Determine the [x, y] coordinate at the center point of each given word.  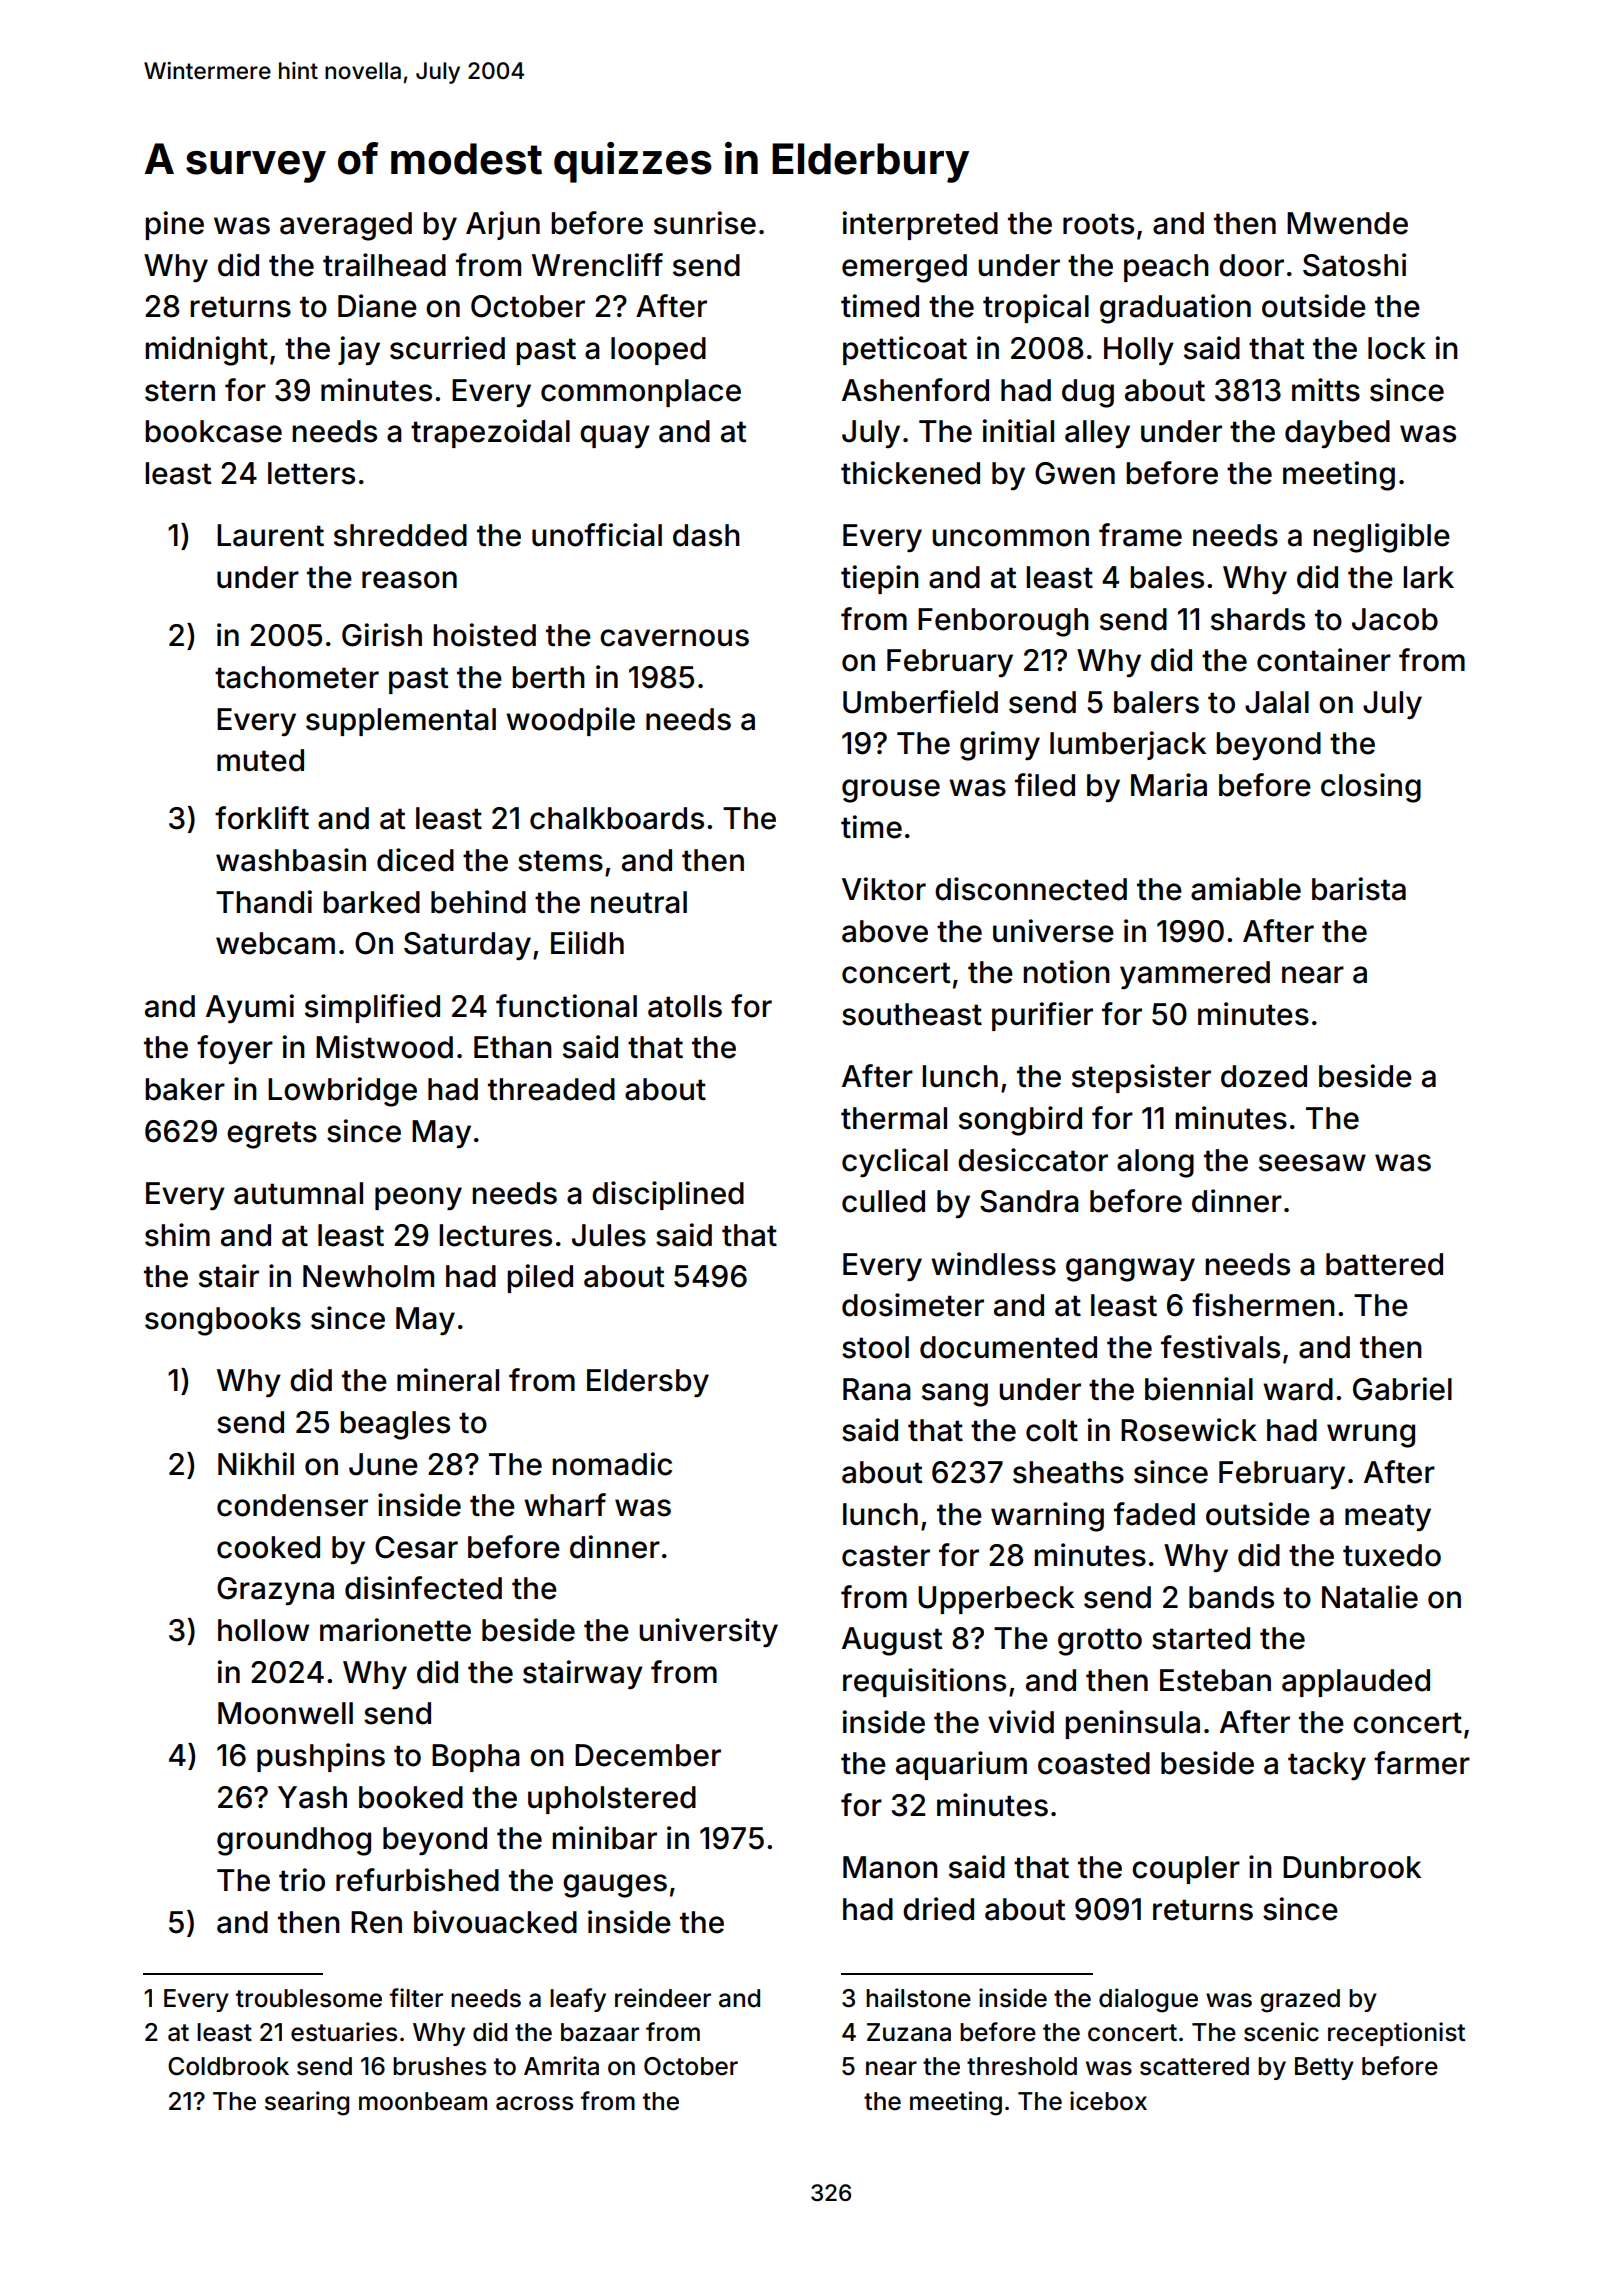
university [708, 1633]
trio [302, 1880]
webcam [275, 943]
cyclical [895, 1163]
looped [658, 351]
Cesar [416, 1547]
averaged [346, 226]
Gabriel [1402, 1389]
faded [1154, 1514]
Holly [1139, 351]
